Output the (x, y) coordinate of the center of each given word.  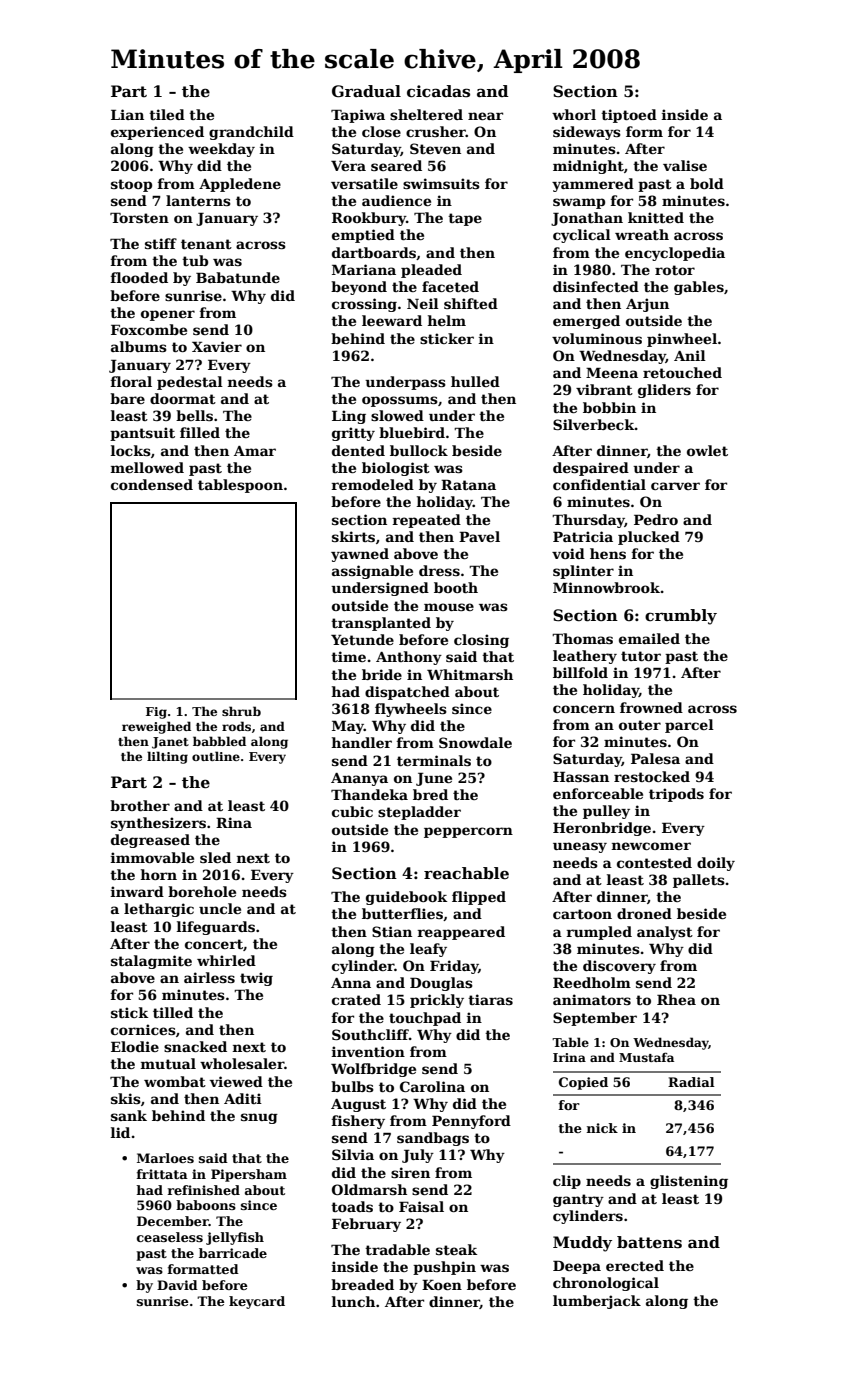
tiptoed (629, 116)
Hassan (581, 777)
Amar (255, 451)
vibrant (604, 389)
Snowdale (475, 742)
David (177, 1285)
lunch (353, 1301)
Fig (156, 713)
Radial (691, 1082)
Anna (351, 983)
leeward (392, 320)
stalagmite (151, 962)
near (485, 116)
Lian (127, 114)
